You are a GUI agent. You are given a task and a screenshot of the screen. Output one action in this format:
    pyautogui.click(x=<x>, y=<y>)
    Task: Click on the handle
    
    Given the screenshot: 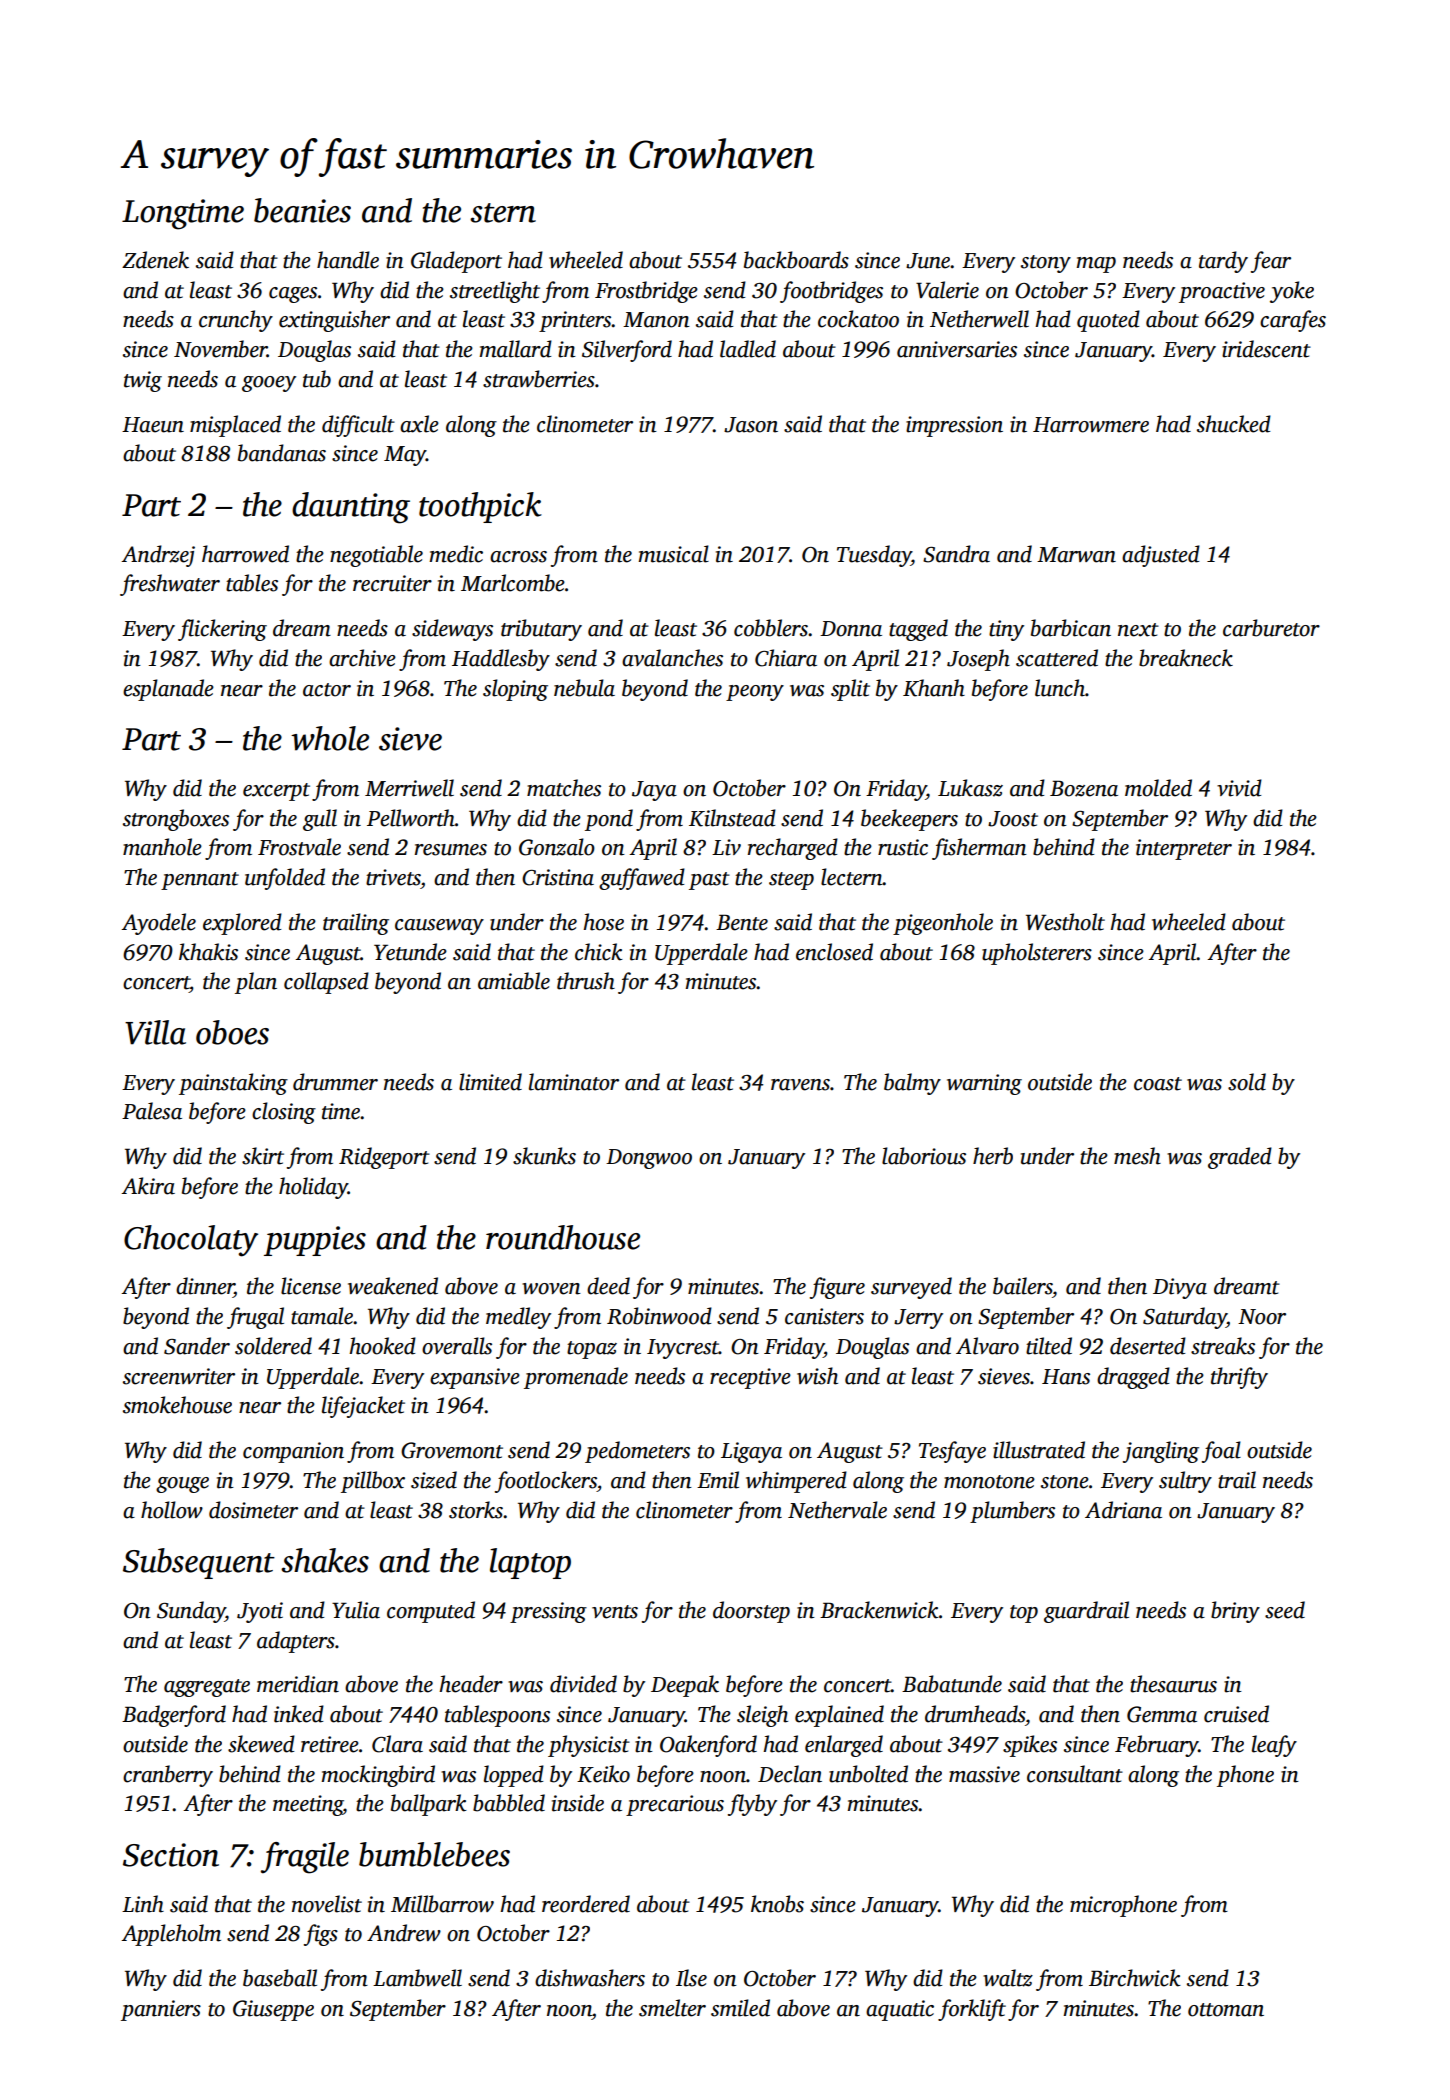 What is the action you would take?
    pyautogui.click(x=348, y=260)
